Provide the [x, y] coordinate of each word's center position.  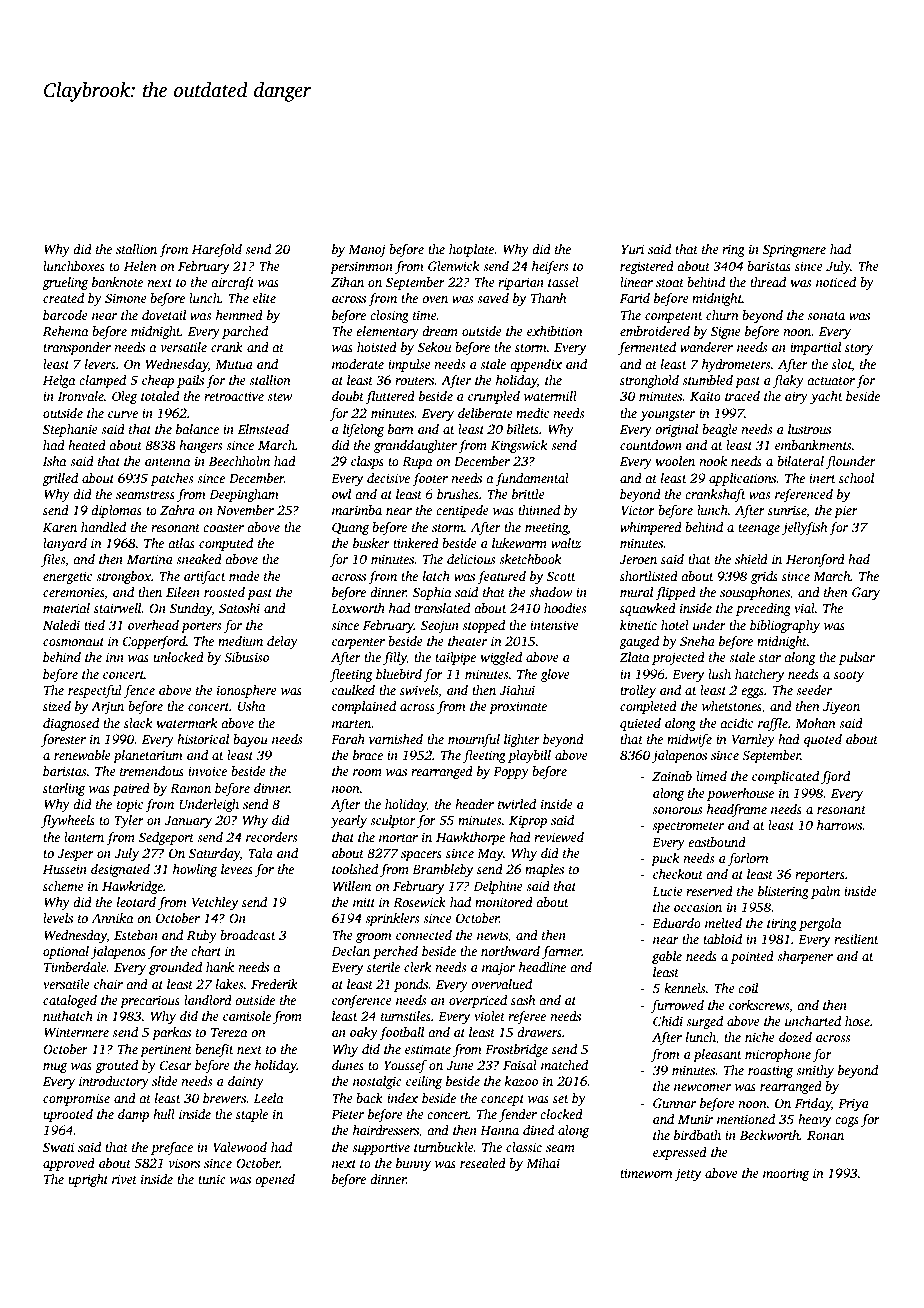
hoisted [377, 347]
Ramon [190, 788]
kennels [684, 988]
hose [857, 1021]
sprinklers [392, 919]
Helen [140, 266]
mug [55, 1068]
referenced [804, 495]
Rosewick [419, 902]
